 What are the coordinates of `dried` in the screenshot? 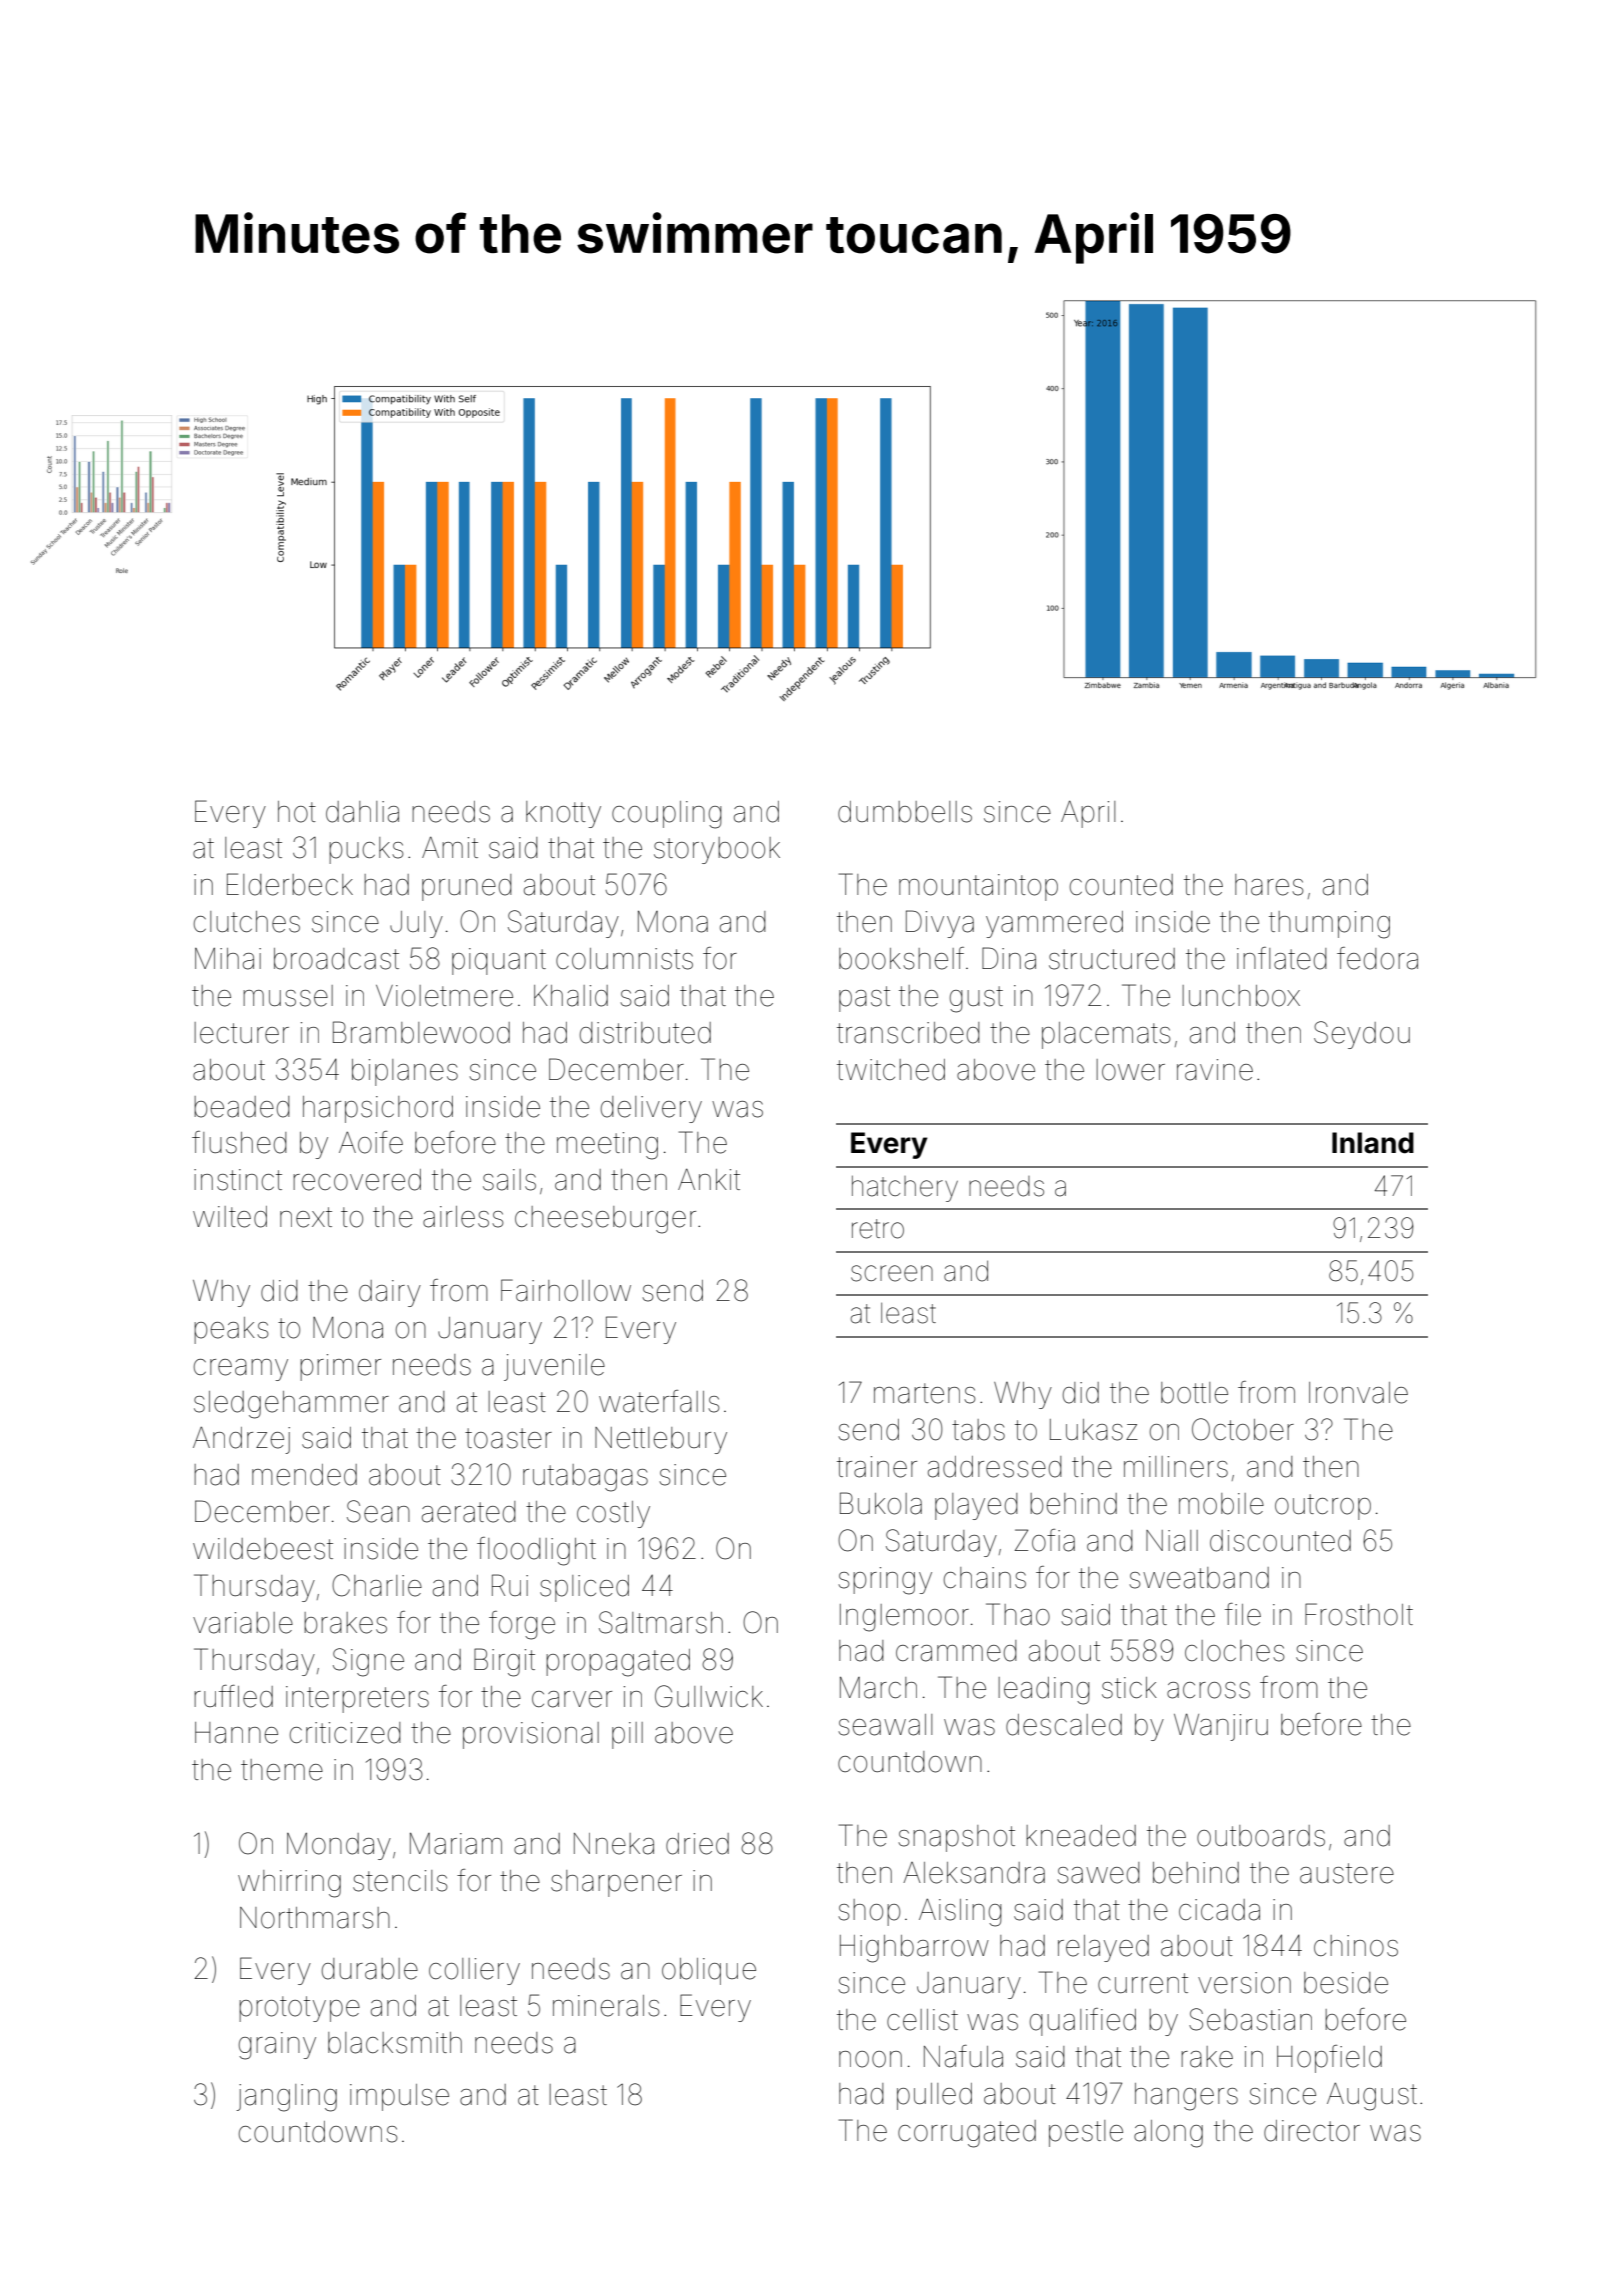 It's located at (697, 1844).
